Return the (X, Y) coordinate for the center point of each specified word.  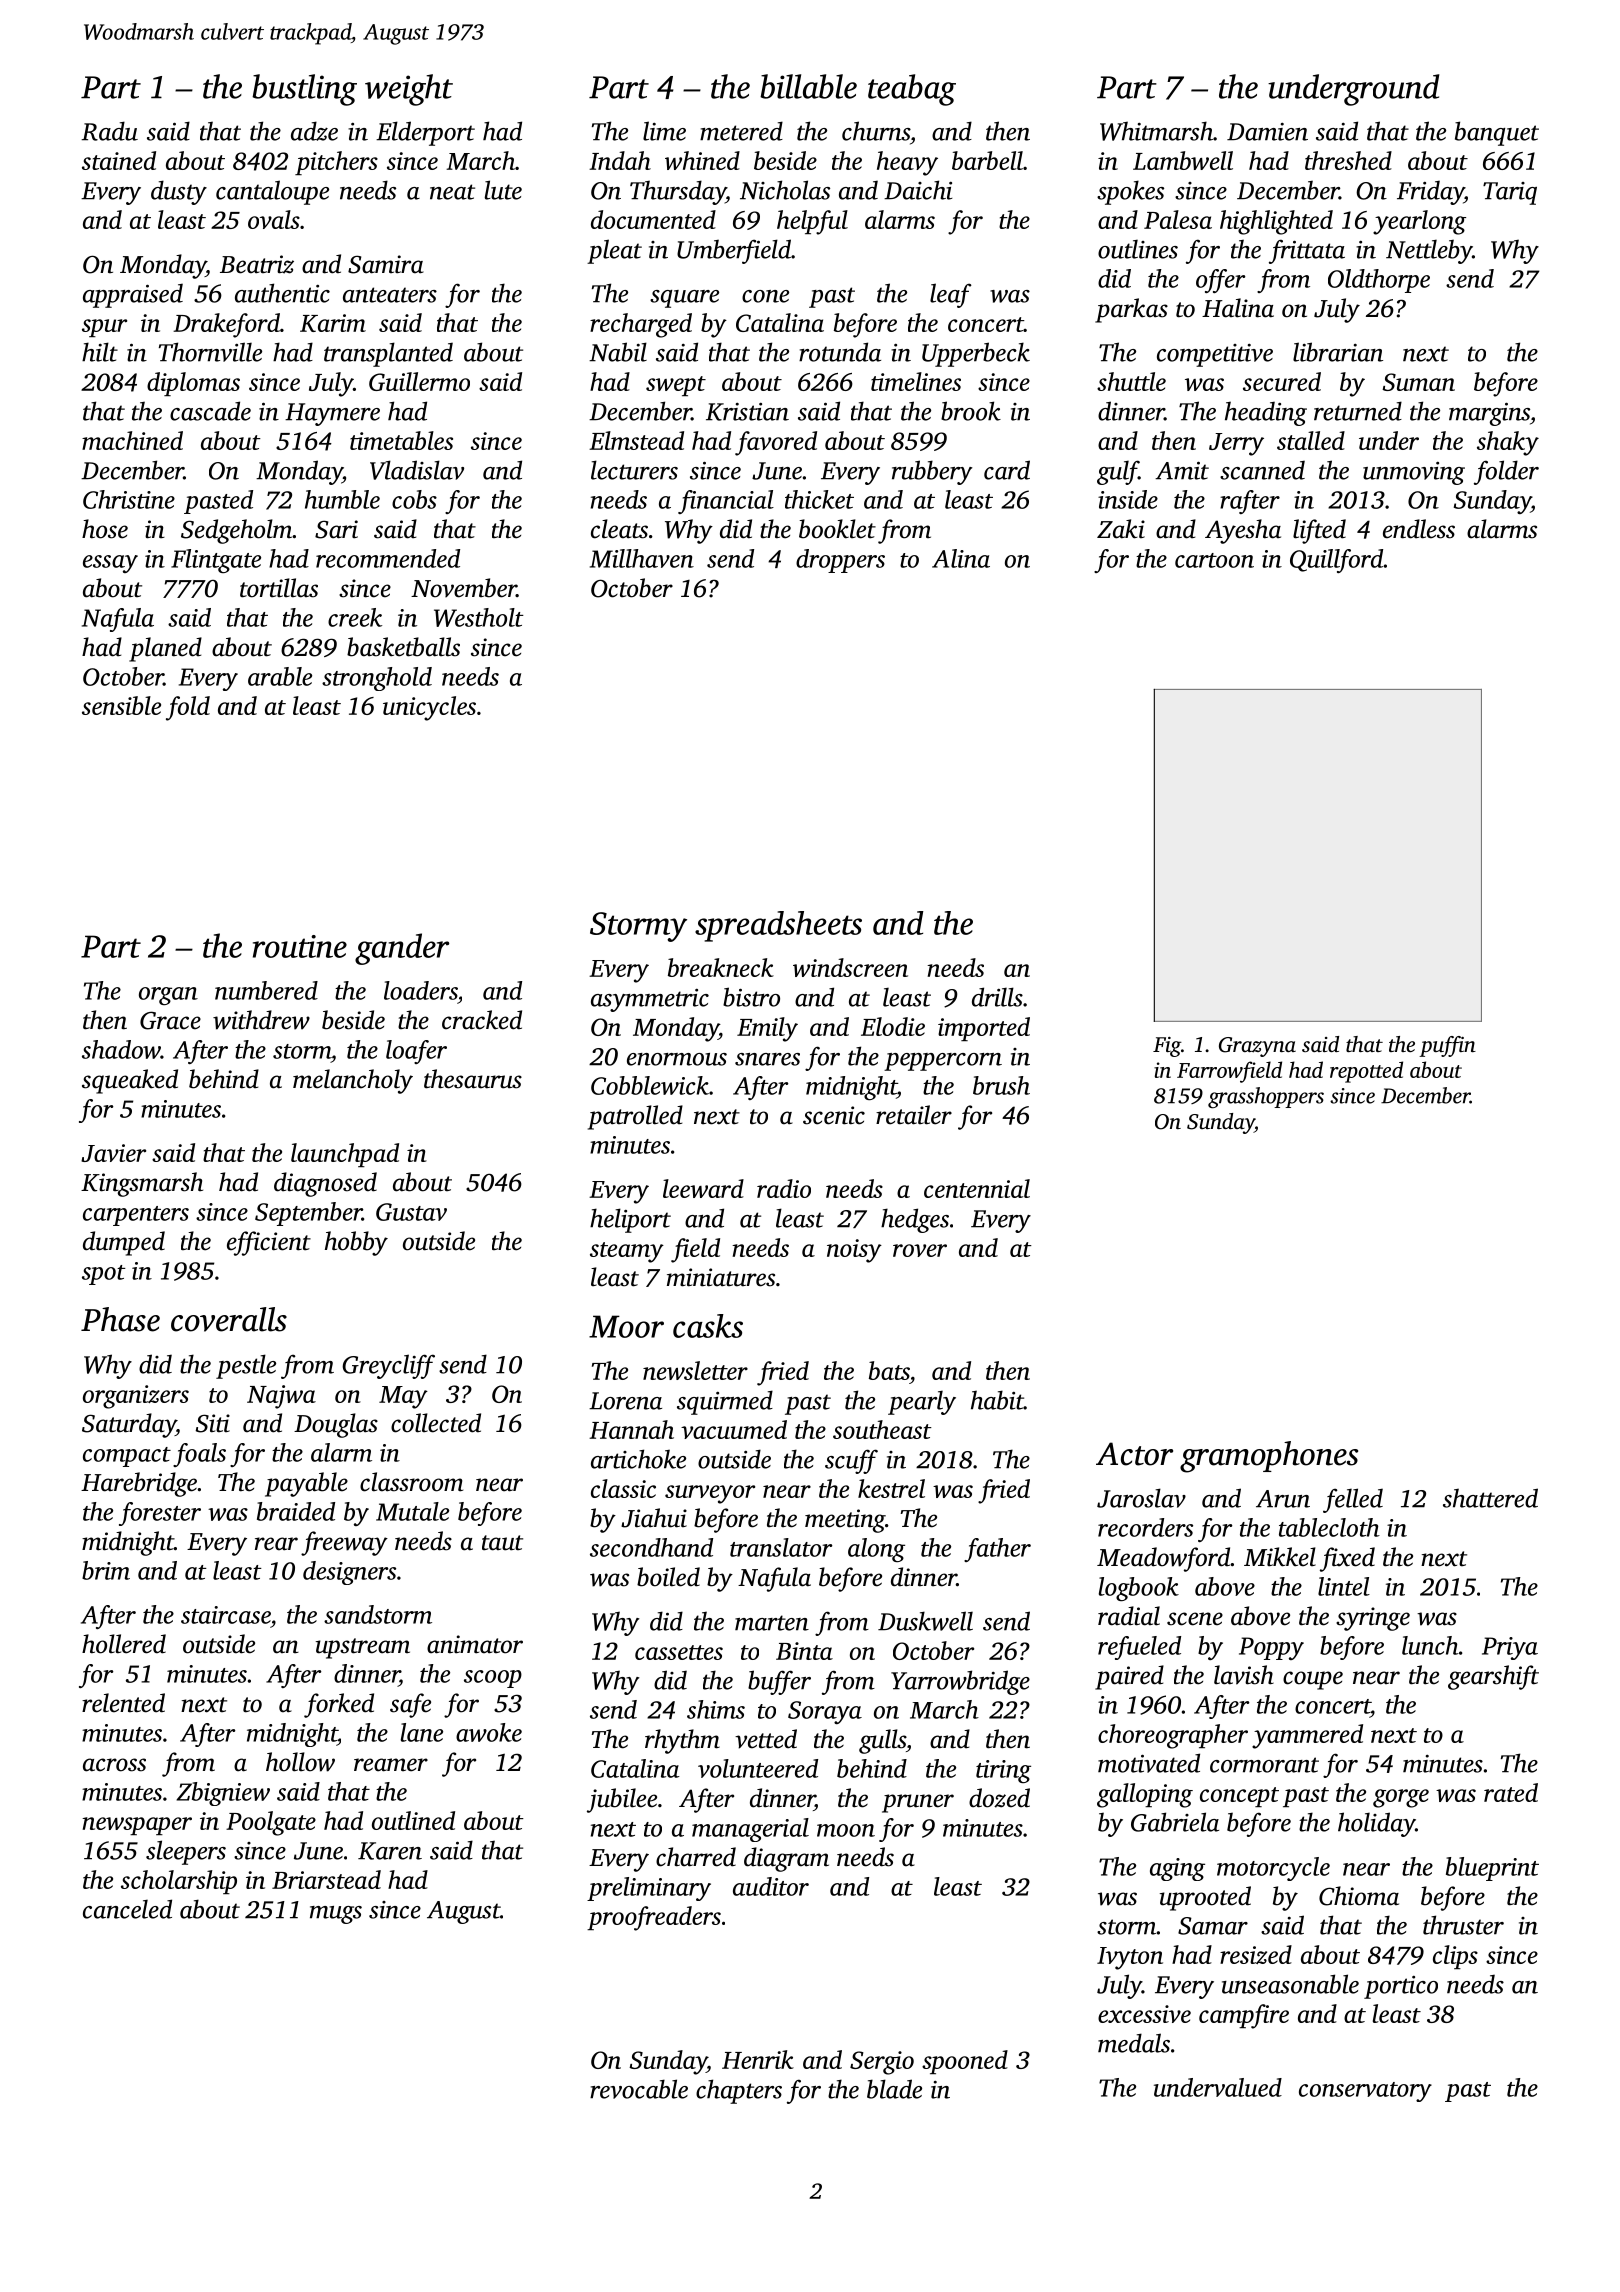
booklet (837, 529)
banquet (1497, 133)
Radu (109, 131)
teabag (912, 90)
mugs (336, 1915)
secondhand (651, 1547)
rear (276, 1544)
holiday (1376, 1824)
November (464, 588)
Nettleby (1429, 251)
